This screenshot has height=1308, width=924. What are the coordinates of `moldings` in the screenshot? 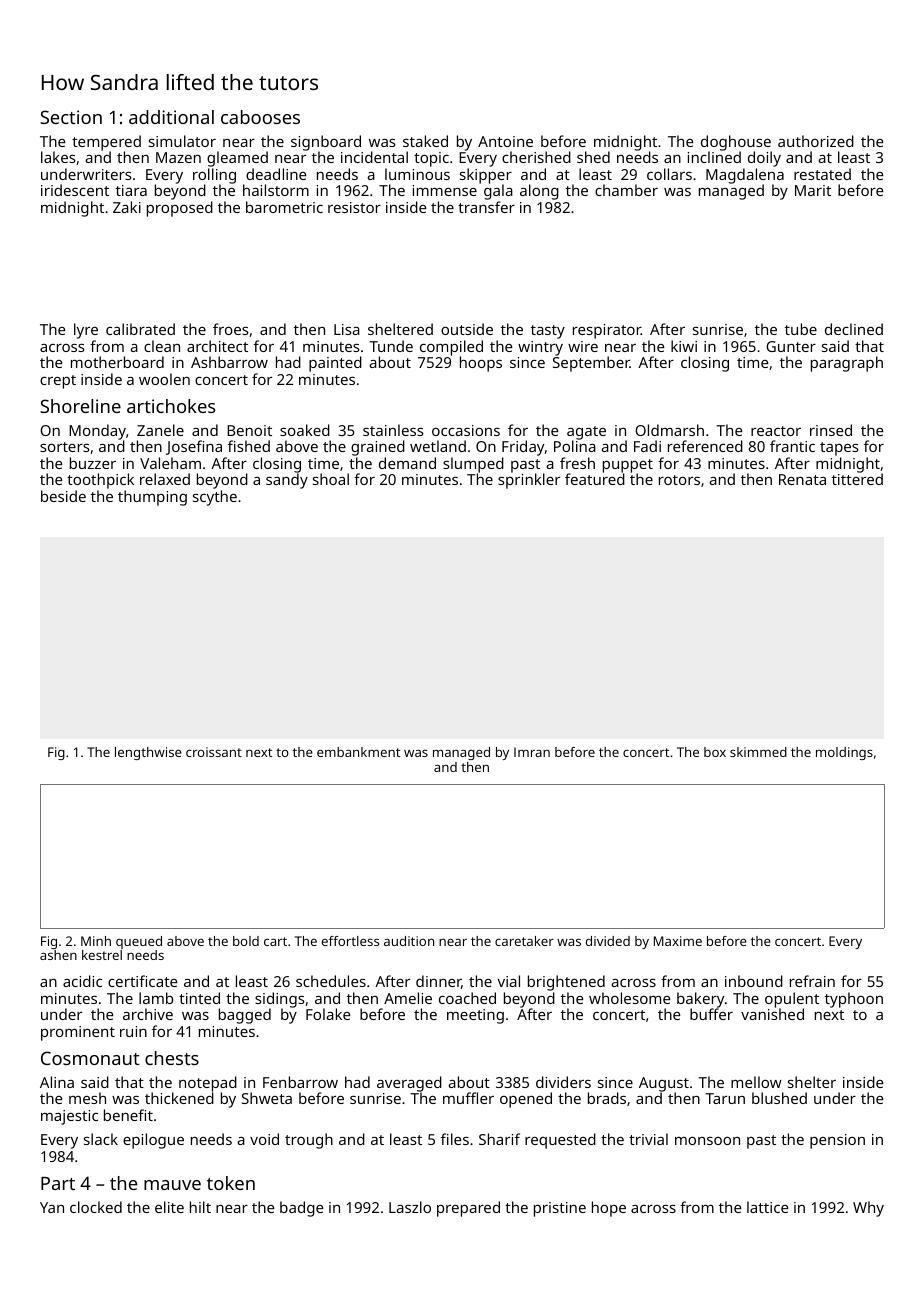 It's located at (844, 753).
